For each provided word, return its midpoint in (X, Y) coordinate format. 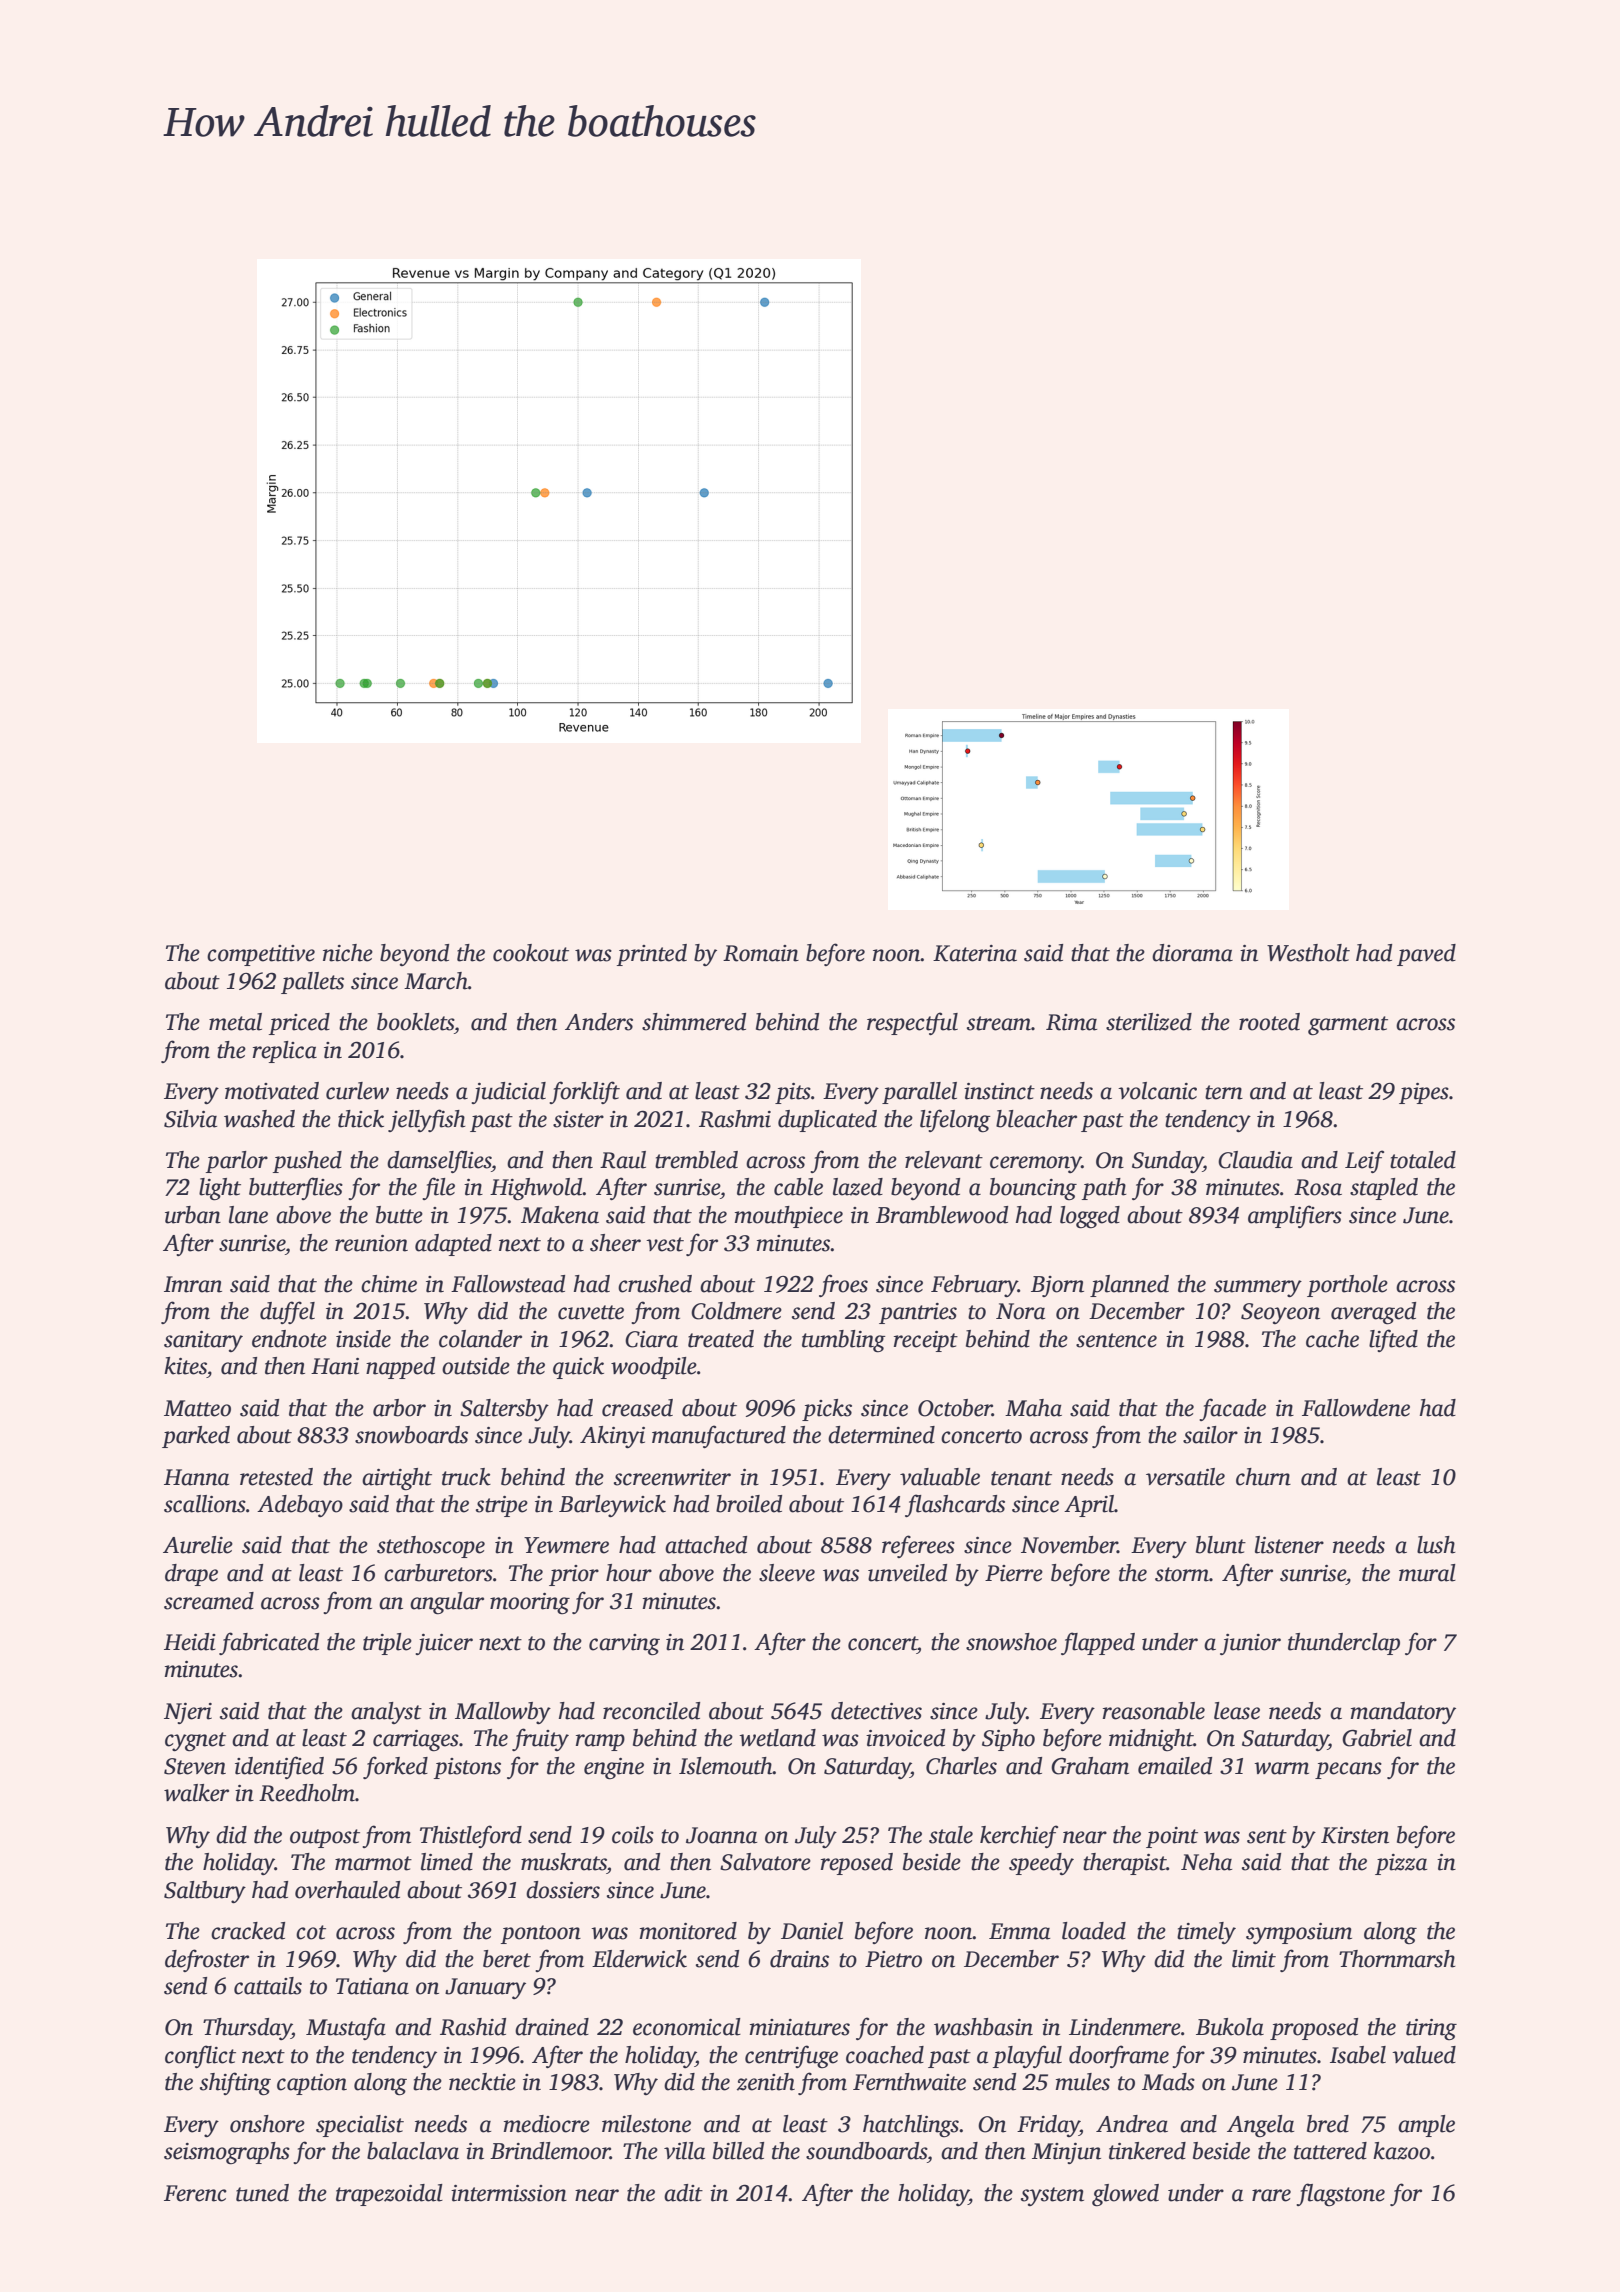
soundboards (866, 2151)
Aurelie (198, 1545)
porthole (1347, 1286)
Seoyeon (1280, 1313)
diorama (1192, 953)
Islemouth (726, 1766)
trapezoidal (389, 2195)
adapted (453, 1245)
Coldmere (736, 1311)
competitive (261, 955)
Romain (761, 953)
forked (395, 1767)
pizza (1401, 1864)
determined (881, 1435)
